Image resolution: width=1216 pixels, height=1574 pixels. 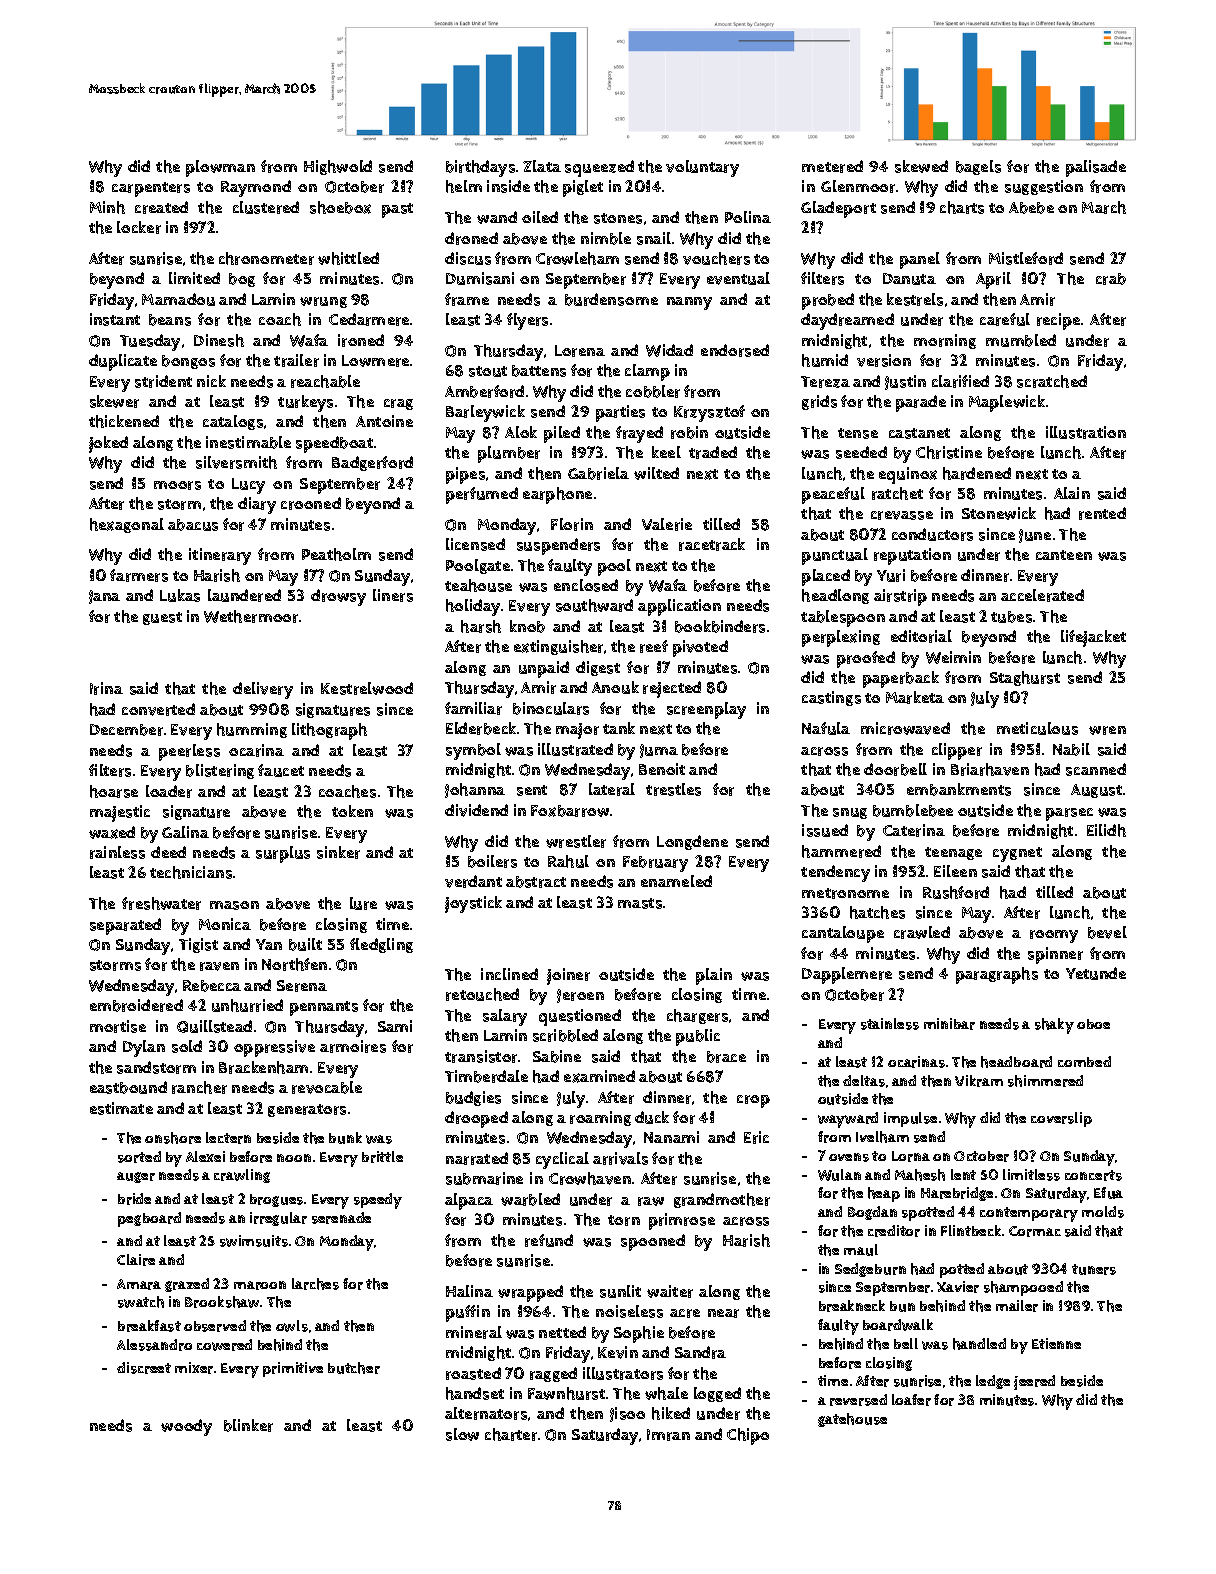 I want to click on Jana, so click(x=104, y=597).
